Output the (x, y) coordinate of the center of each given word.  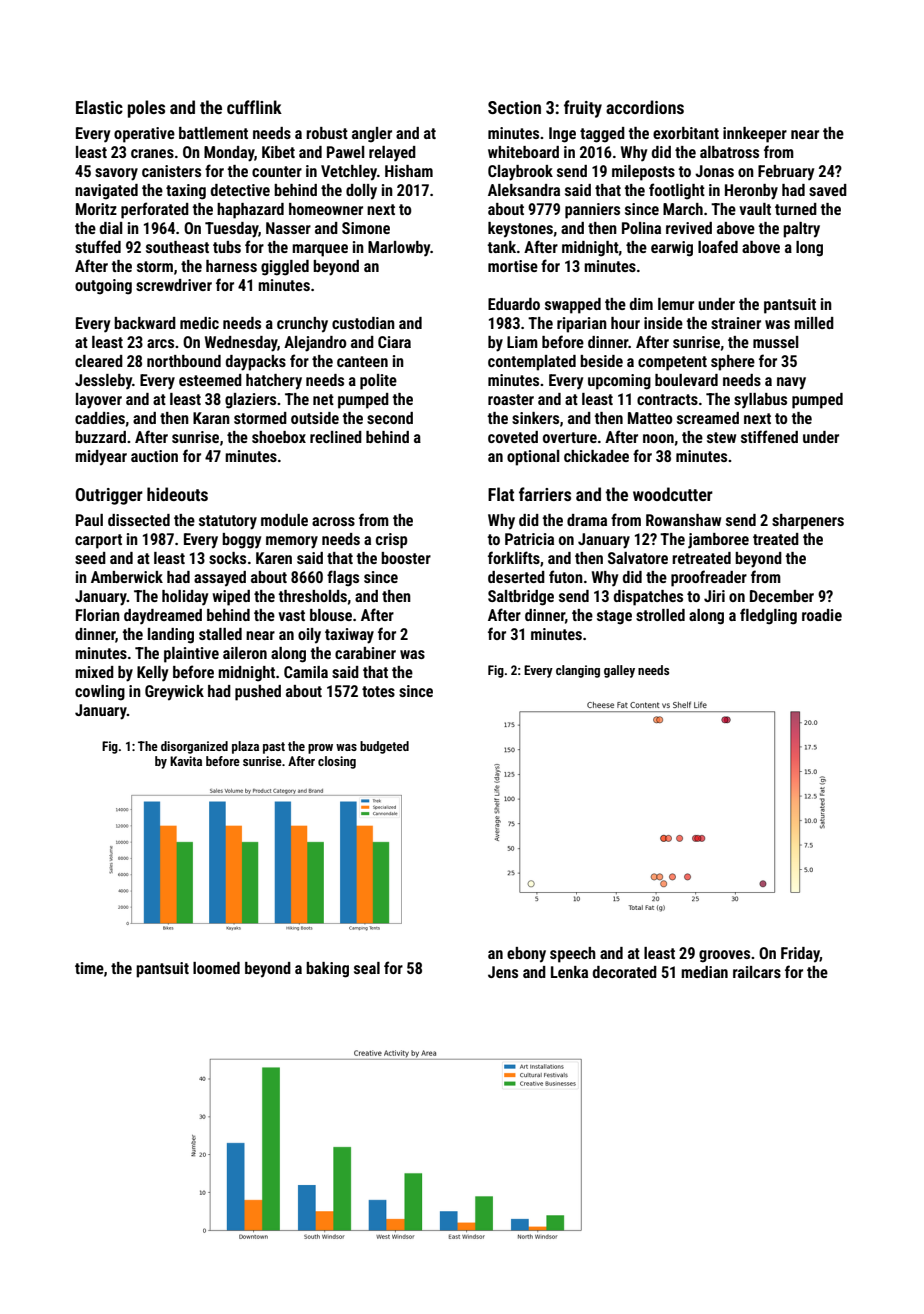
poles (146, 109)
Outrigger (109, 496)
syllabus (760, 401)
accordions (645, 107)
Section (514, 107)
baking (327, 970)
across (333, 521)
